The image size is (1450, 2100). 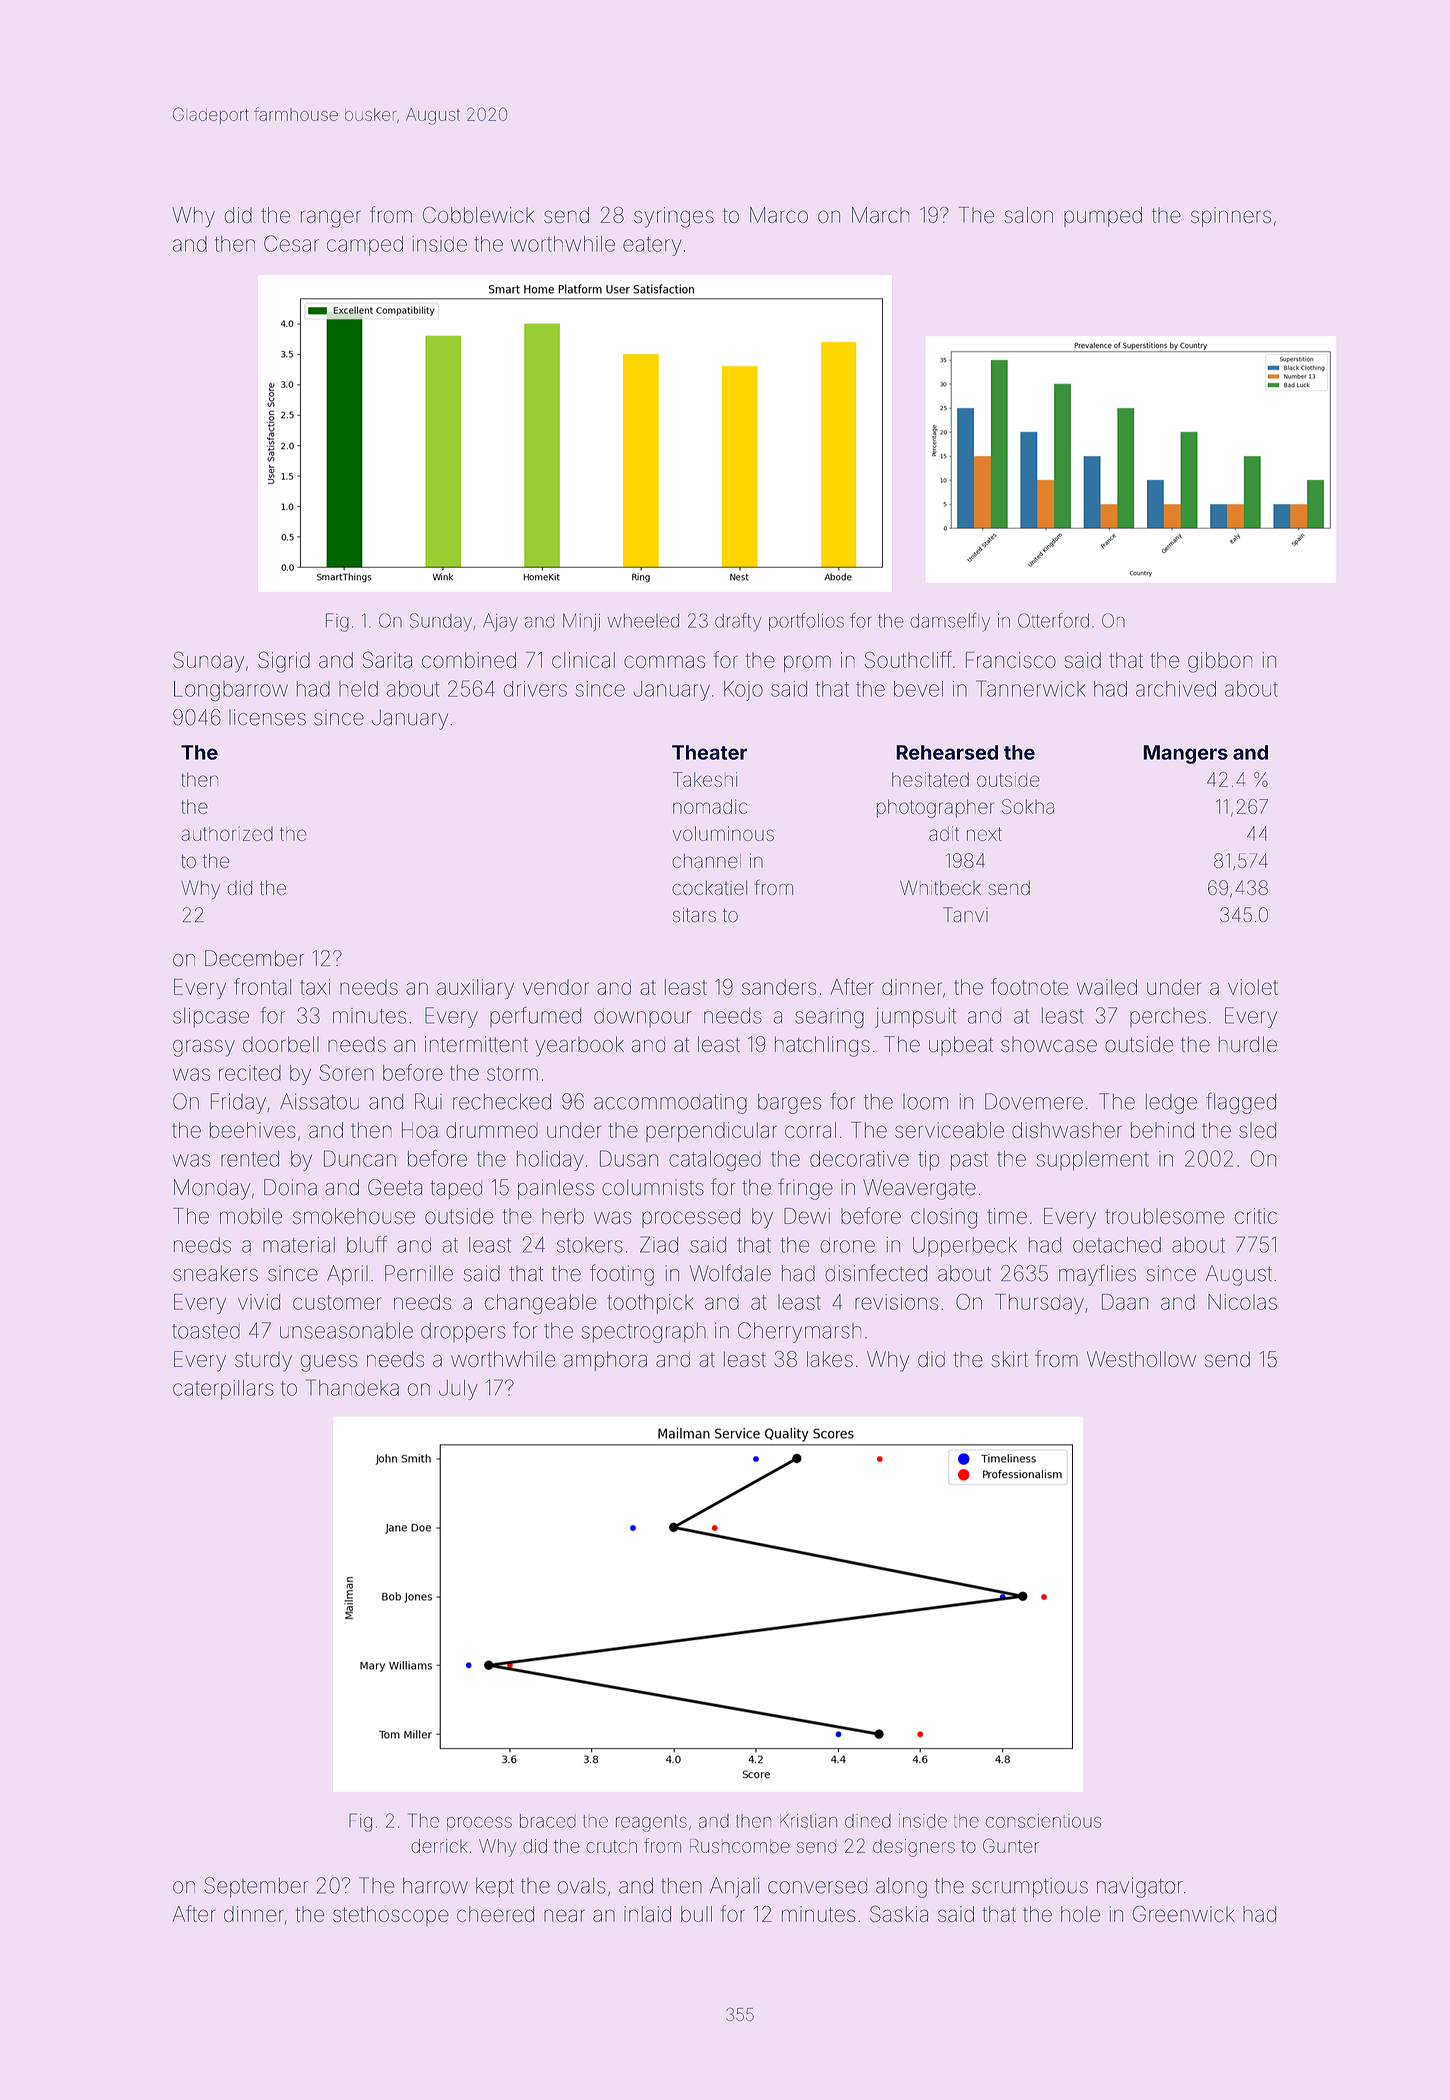 What do you see at coordinates (950, 622) in the image?
I see `damselfly` at bounding box center [950, 622].
